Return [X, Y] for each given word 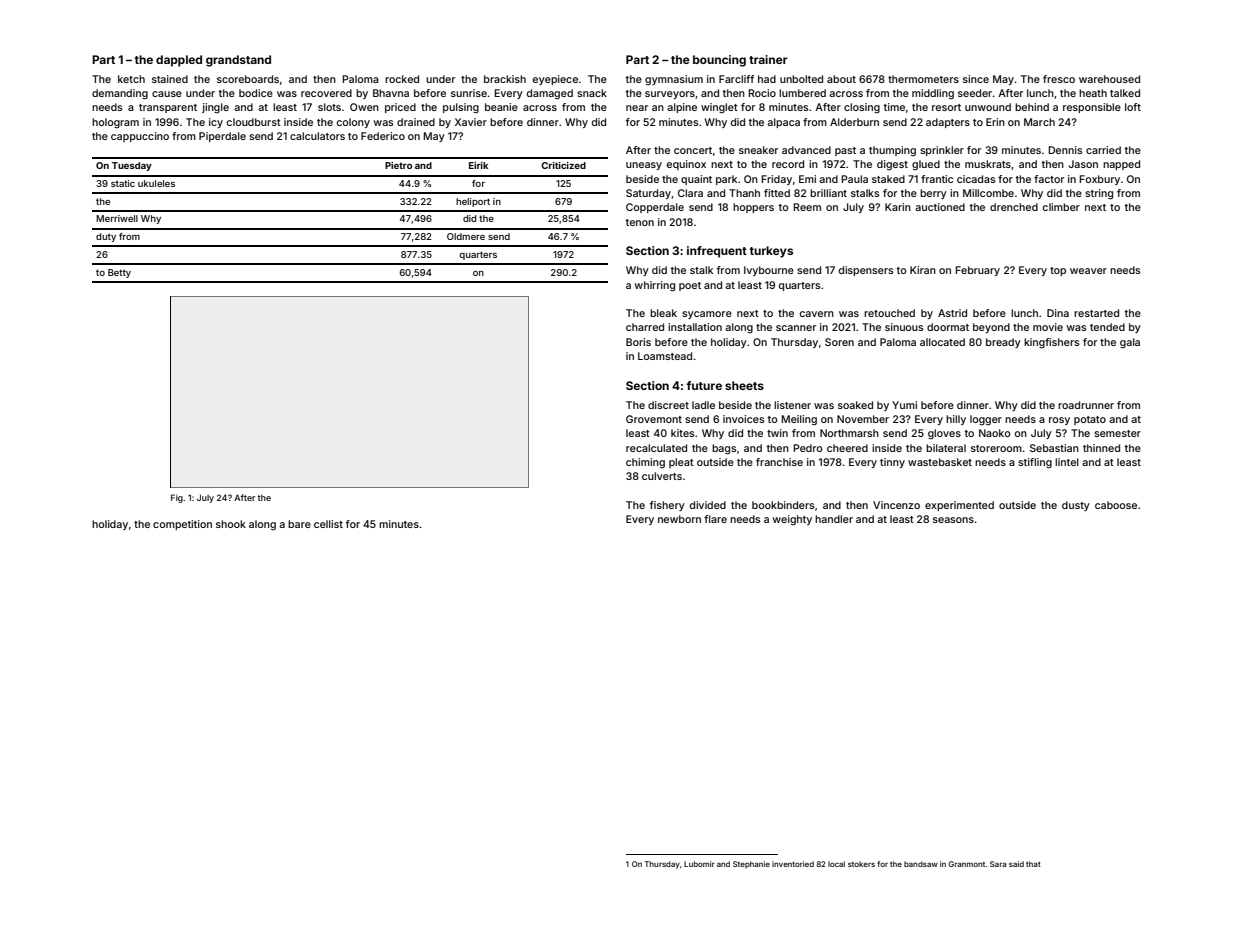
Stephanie [751, 865]
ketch [131, 79]
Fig [177, 498]
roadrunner [1086, 405]
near [637, 108]
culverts [662, 476]
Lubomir [699, 864]
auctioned [940, 207]
